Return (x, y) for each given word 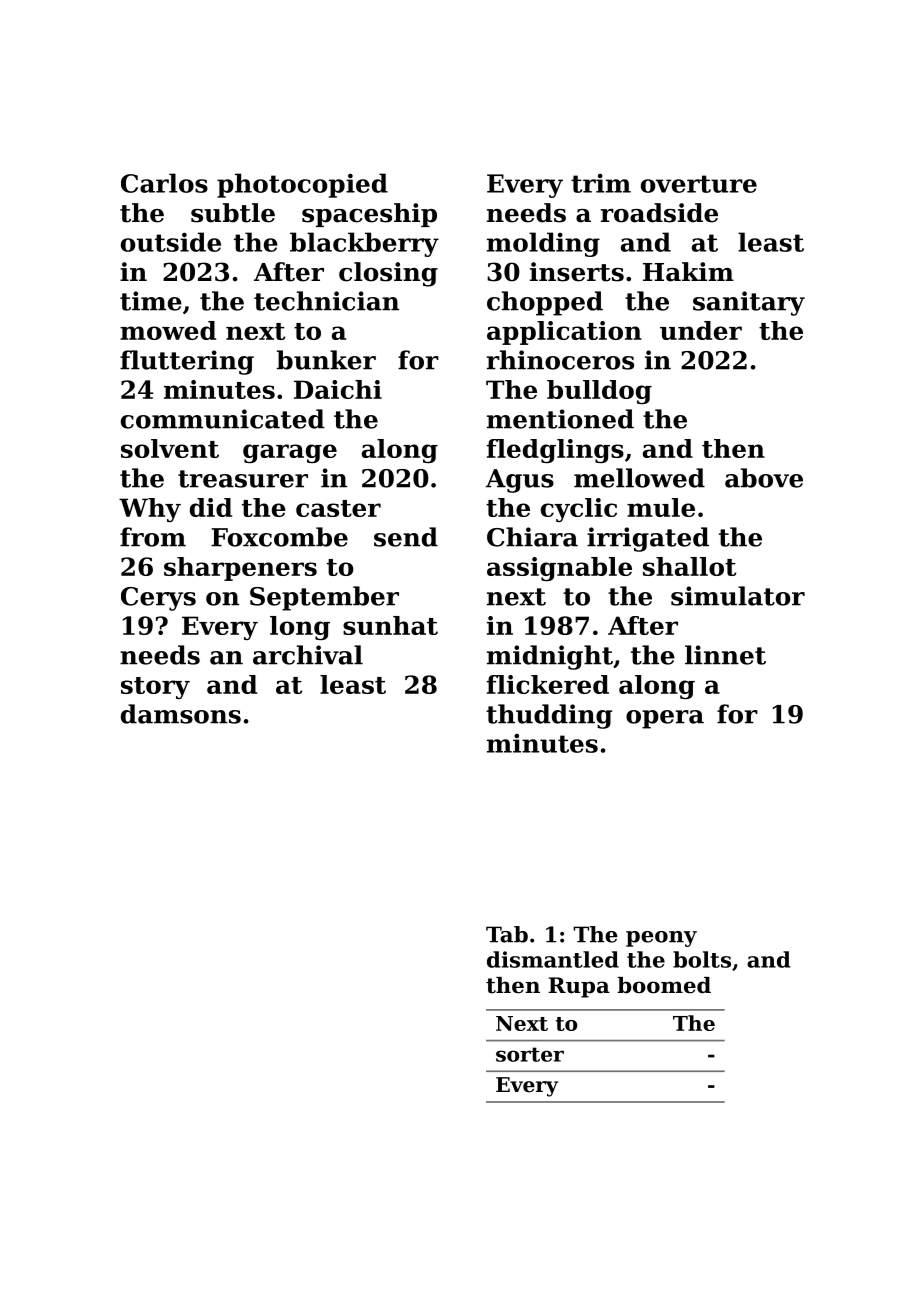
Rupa (579, 987)
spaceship (369, 215)
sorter (530, 1054)
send (406, 537)
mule (661, 507)
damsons (181, 714)
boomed (664, 985)
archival (308, 655)
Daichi (338, 389)
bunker (326, 360)
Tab (507, 934)
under (701, 330)
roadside (659, 213)
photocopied (302, 185)
